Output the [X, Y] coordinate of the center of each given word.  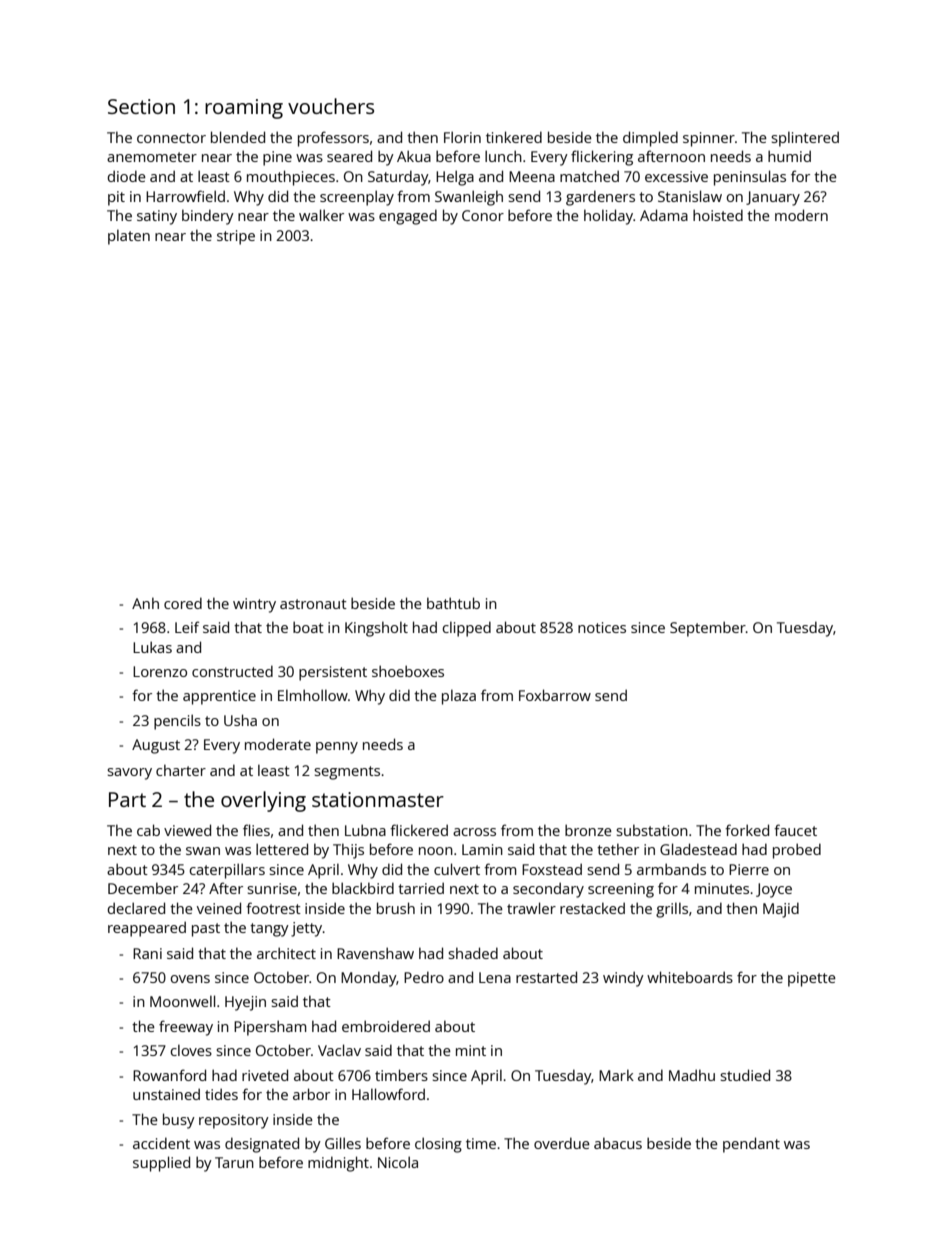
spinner [709, 139]
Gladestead [698, 849]
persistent [333, 673]
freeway [186, 1028]
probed [797, 851]
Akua [414, 156]
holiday [608, 217]
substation [652, 830]
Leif [187, 627]
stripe [236, 237]
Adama [664, 215]
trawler [531, 908]
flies [256, 830]
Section [141, 106]
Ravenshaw [375, 953]
